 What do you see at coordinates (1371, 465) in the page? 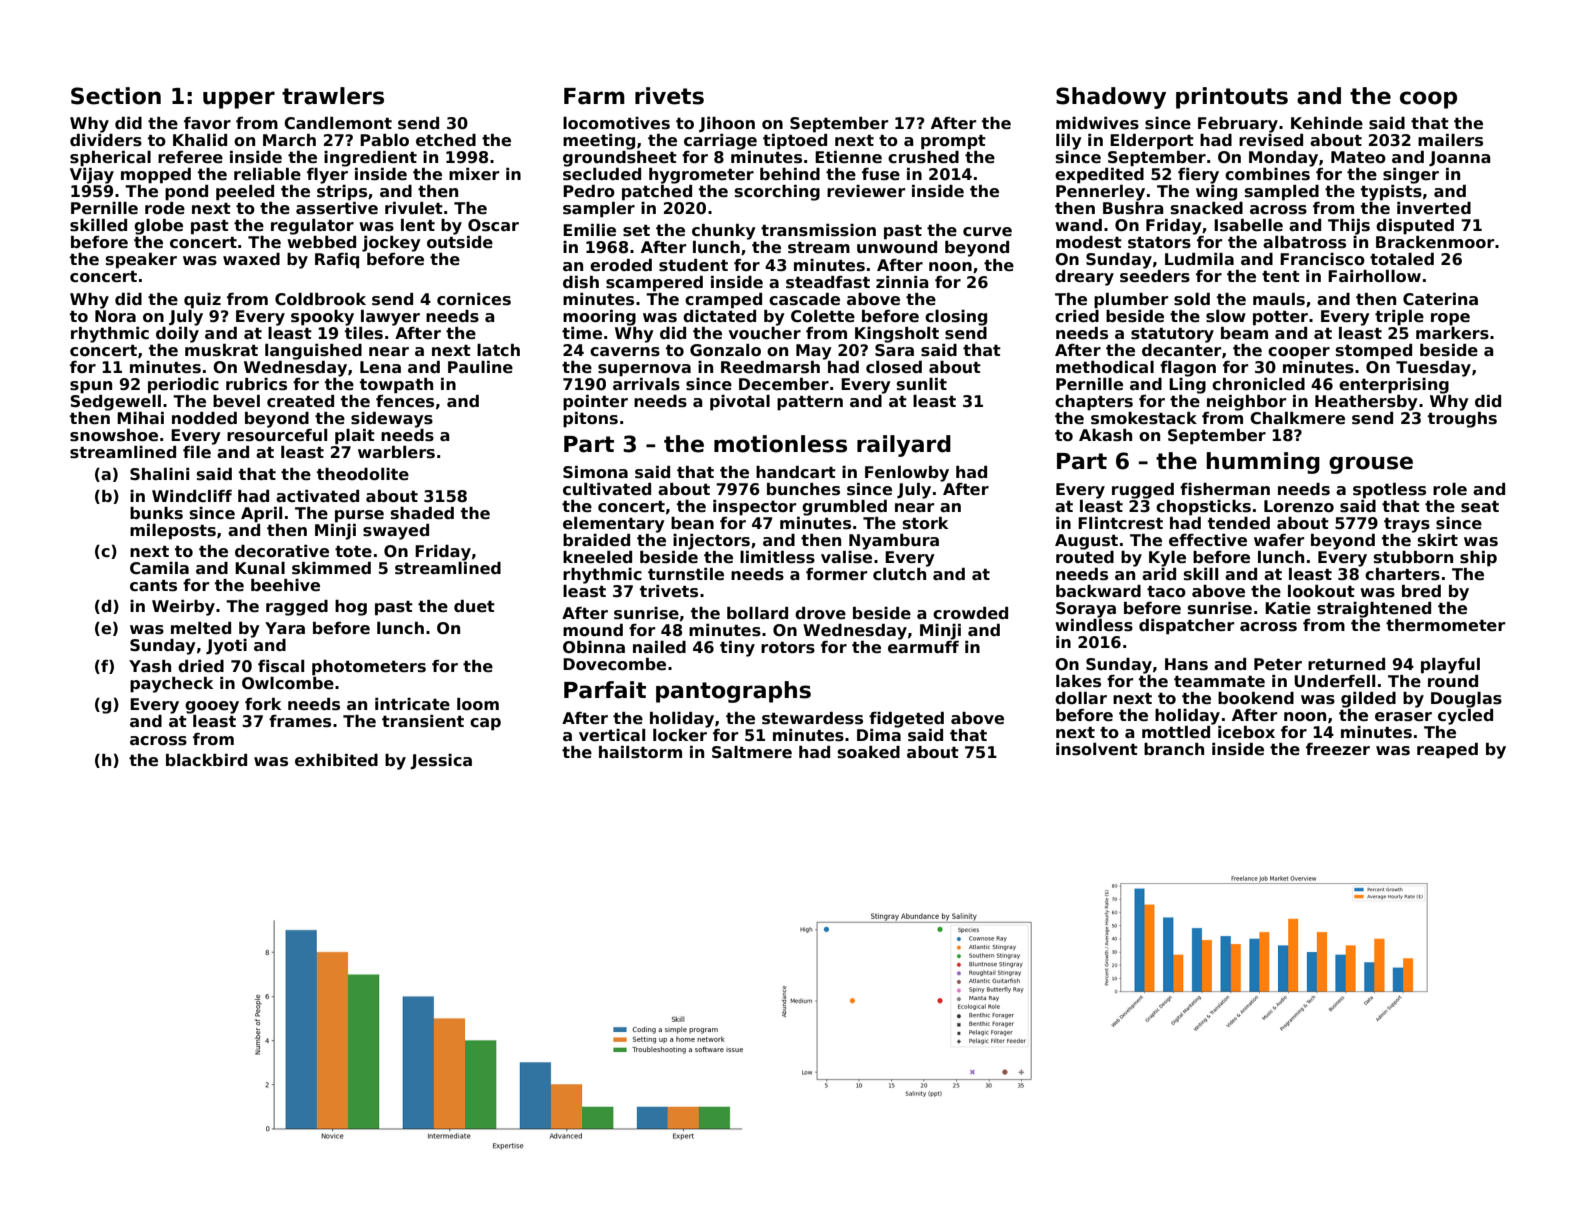
I see `grouse` at bounding box center [1371, 465].
